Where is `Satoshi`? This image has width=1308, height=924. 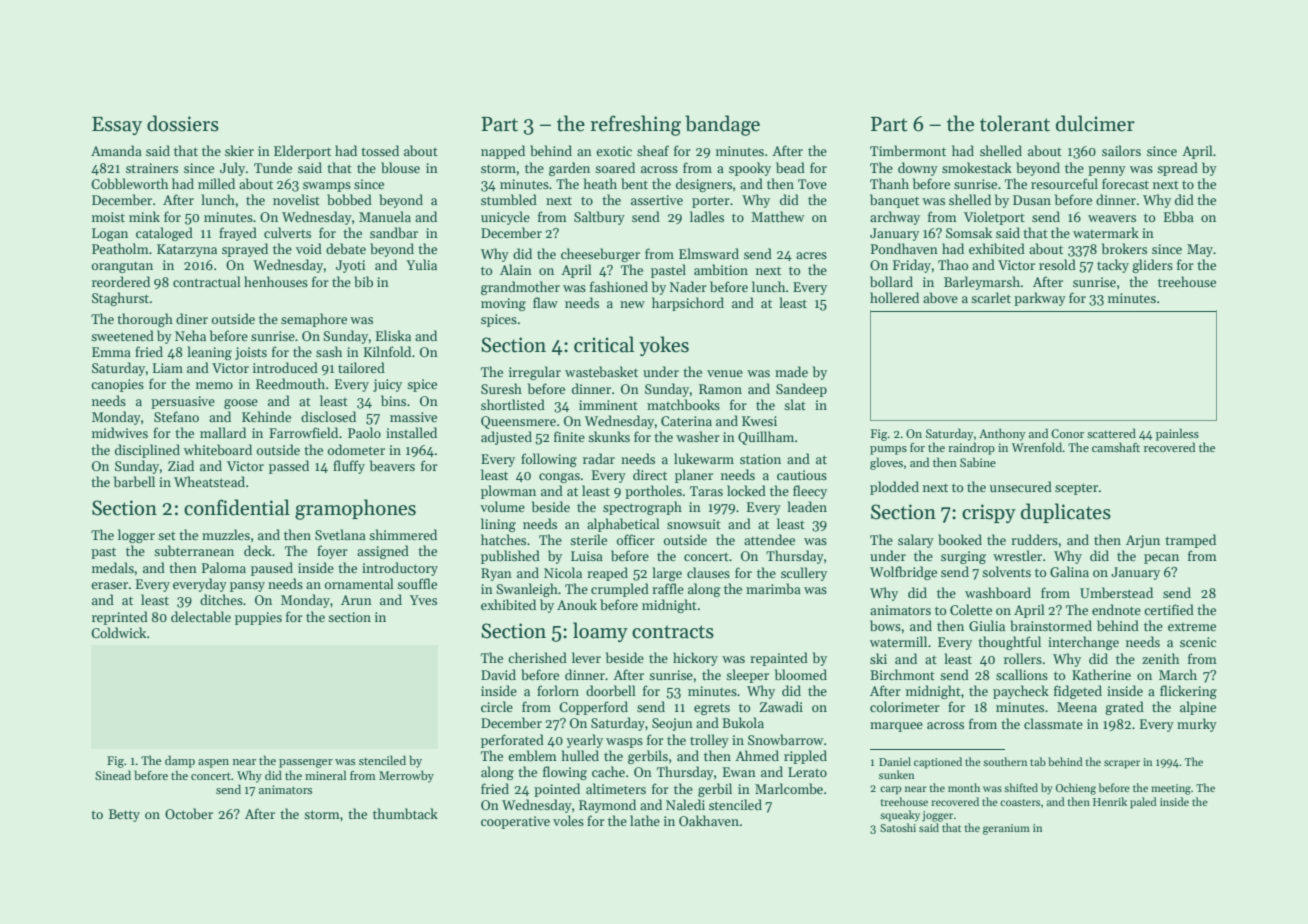 Satoshi is located at coordinates (898, 827).
